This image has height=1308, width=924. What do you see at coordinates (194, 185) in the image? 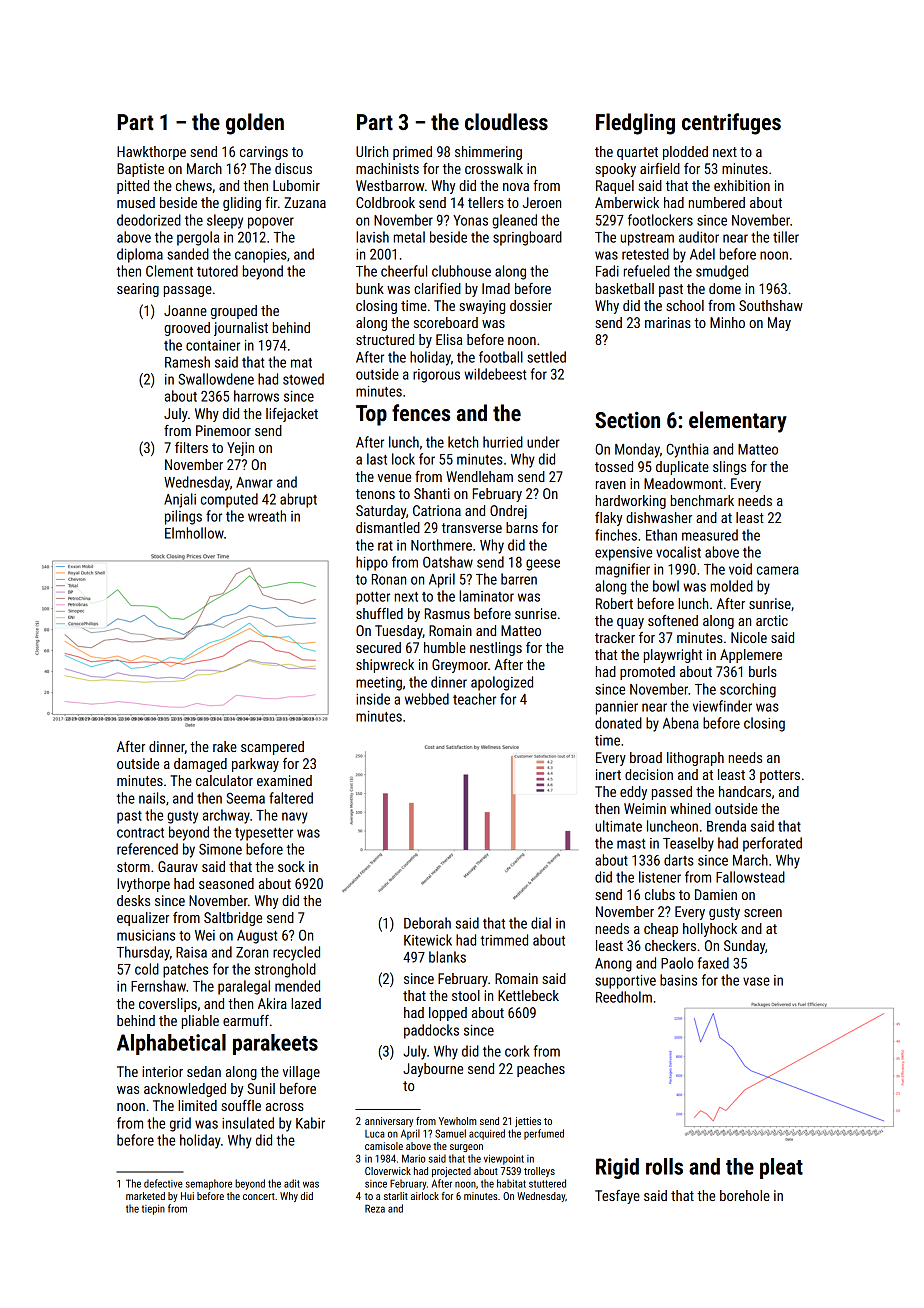
I see `chews` at bounding box center [194, 185].
